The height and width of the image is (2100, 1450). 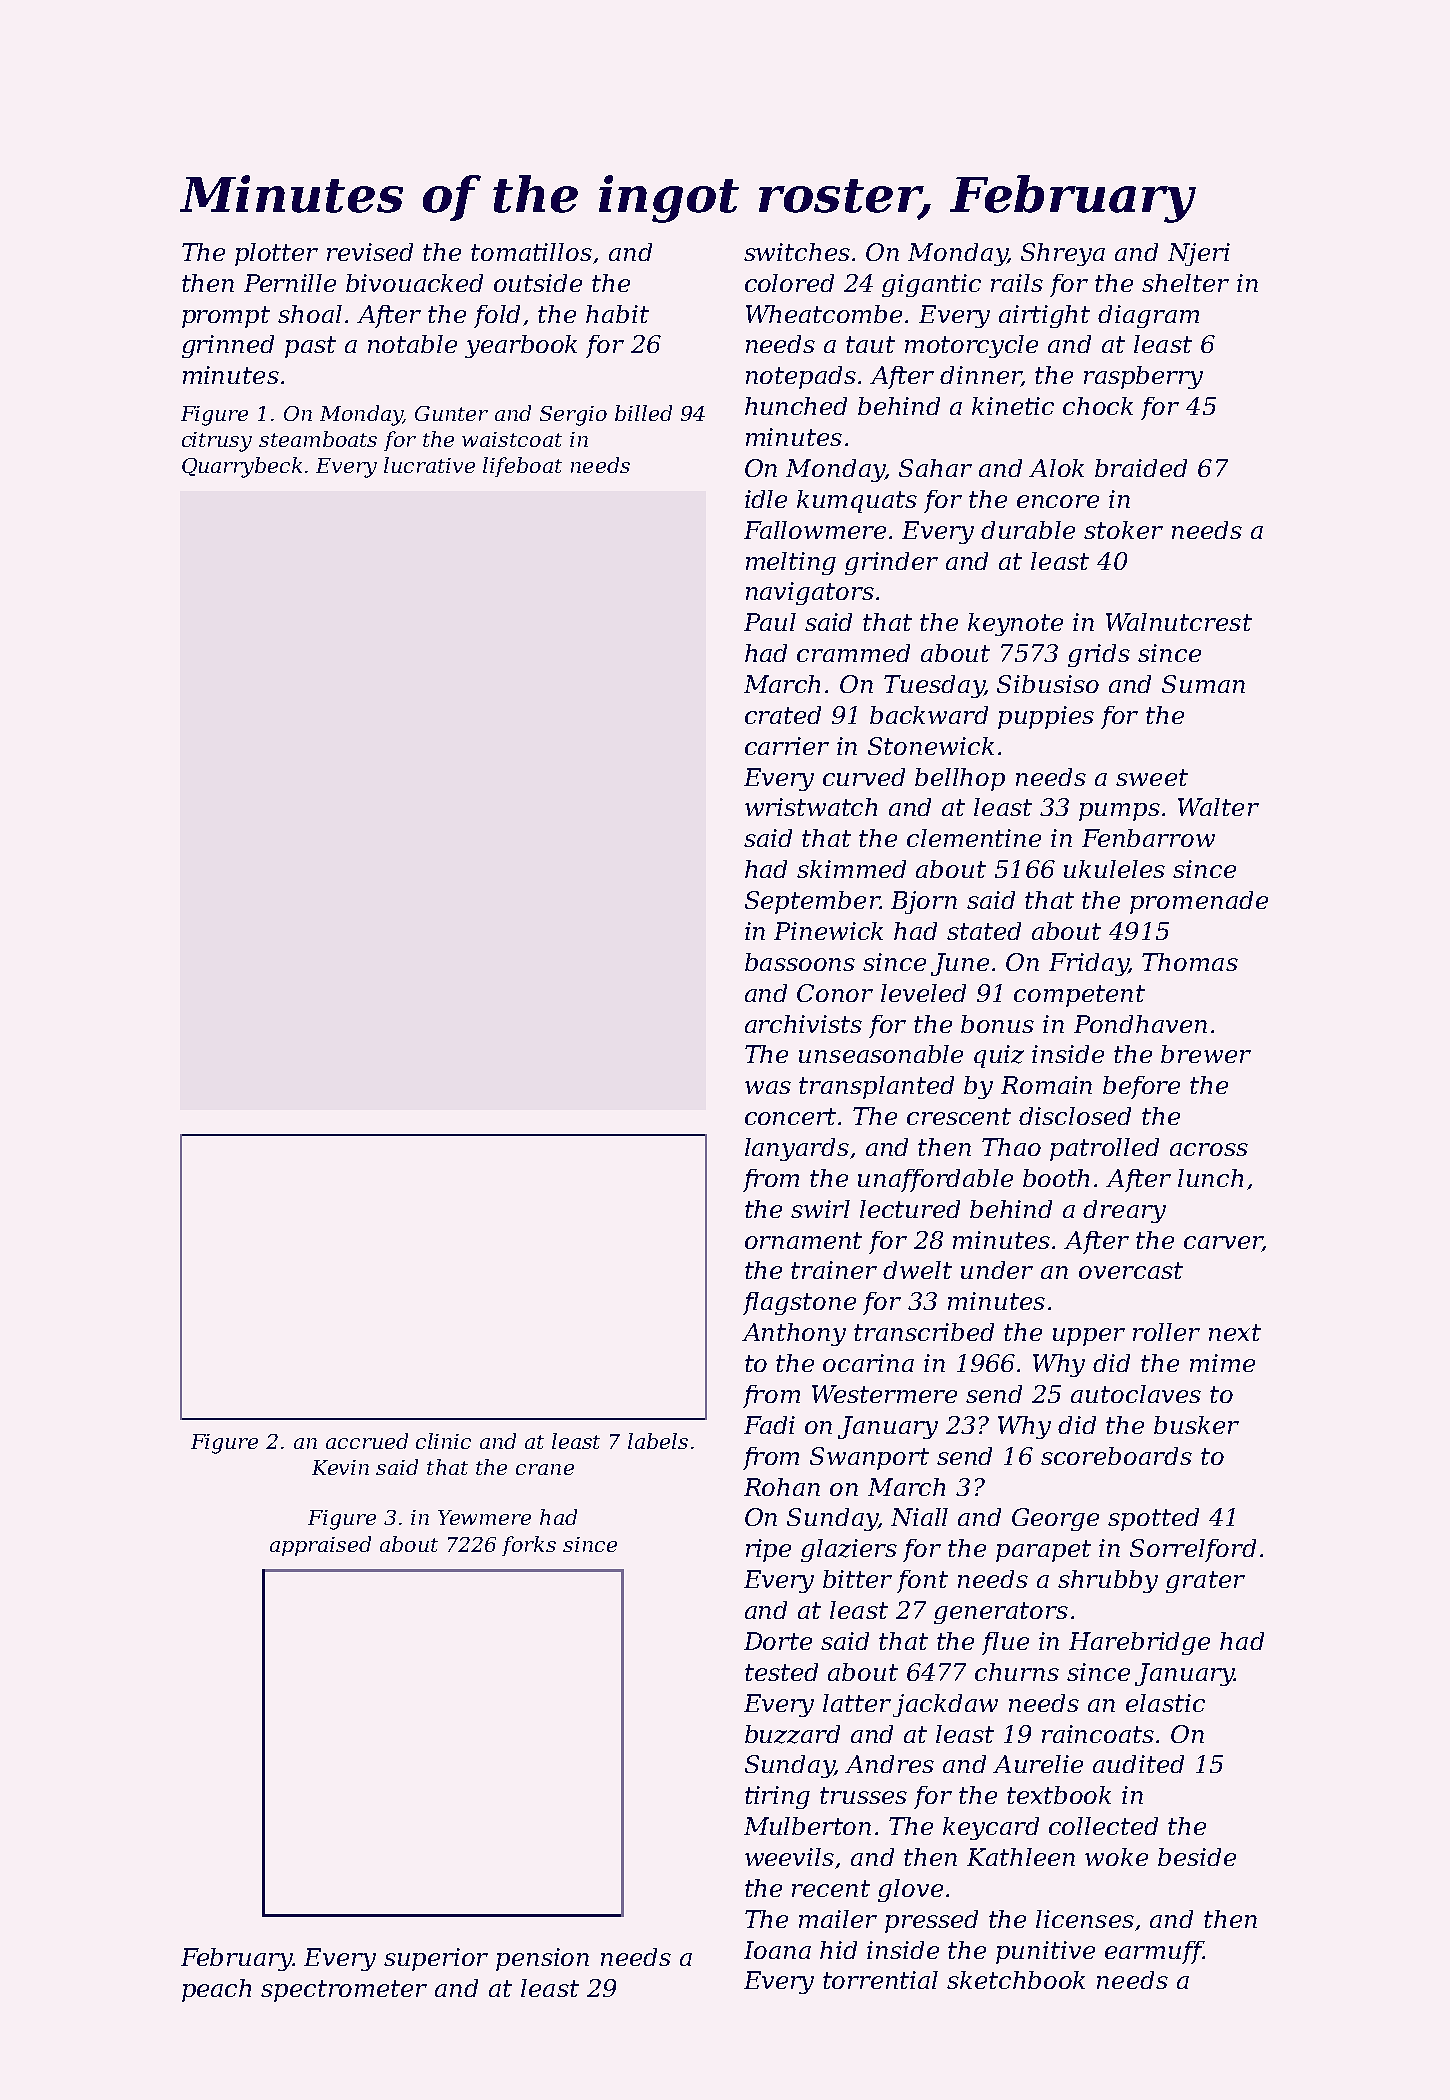 I want to click on switches, so click(x=797, y=252).
